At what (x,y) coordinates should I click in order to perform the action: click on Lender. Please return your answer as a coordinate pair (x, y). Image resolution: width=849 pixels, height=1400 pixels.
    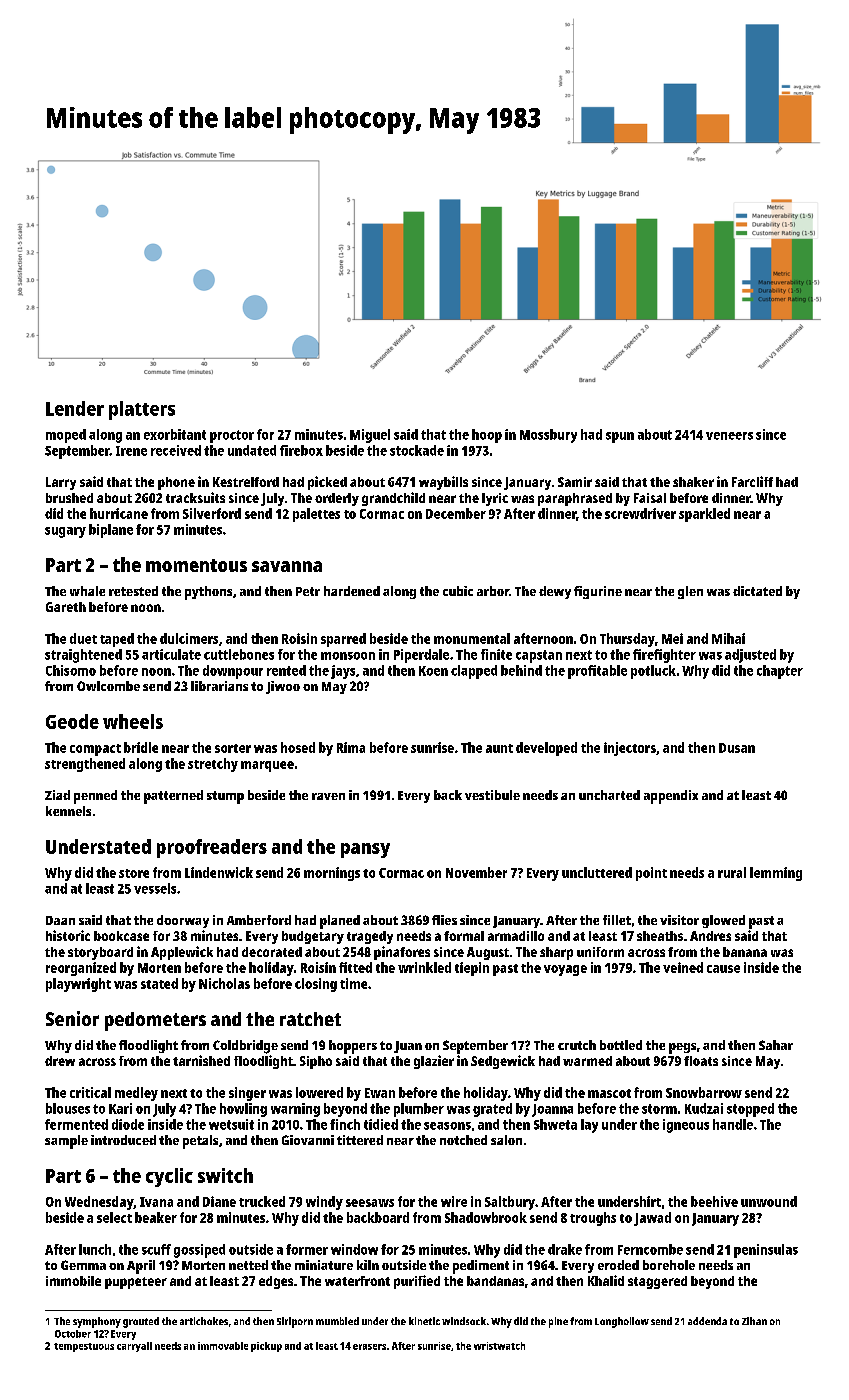
    Looking at the image, I should click on (75, 408).
